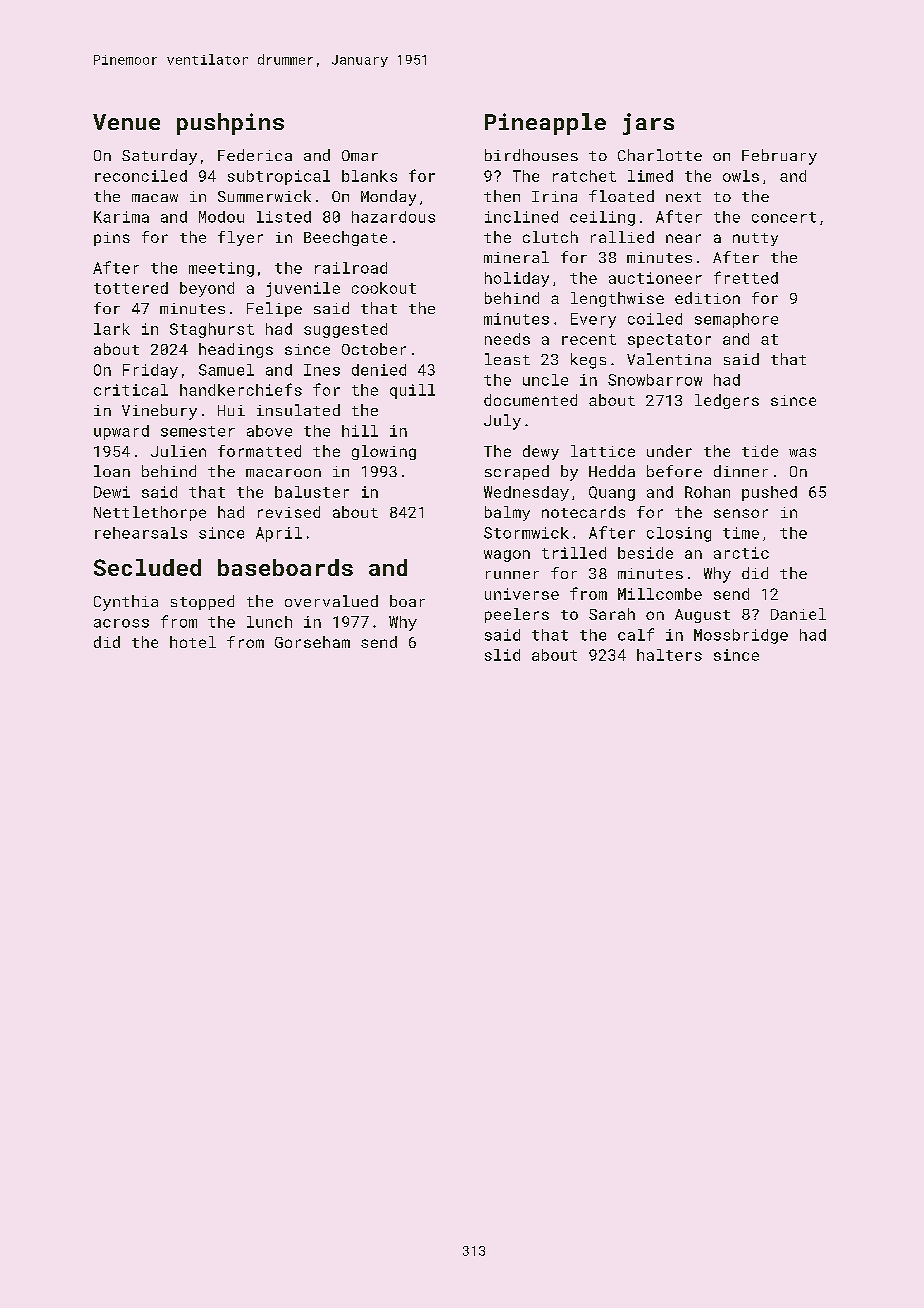 This screenshot has height=1308, width=924. What do you see at coordinates (655, 278) in the screenshot?
I see `auctioneer` at bounding box center [655, 278].
